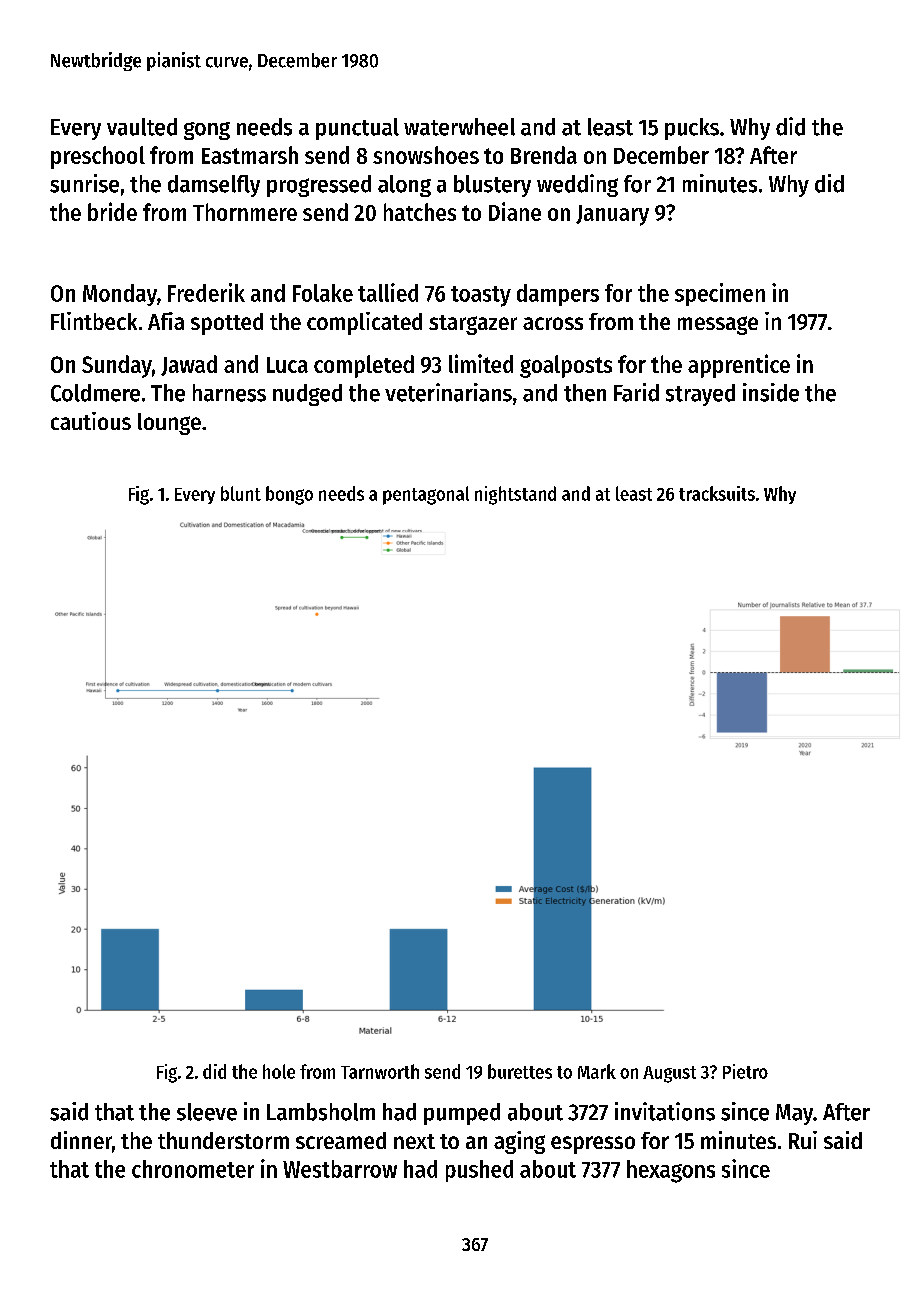 This screenshot has height=1314, width=924. What do you see at coordinates (207, 131) in the screenshot?
I see `gong` at bounding box center [207, 131].
